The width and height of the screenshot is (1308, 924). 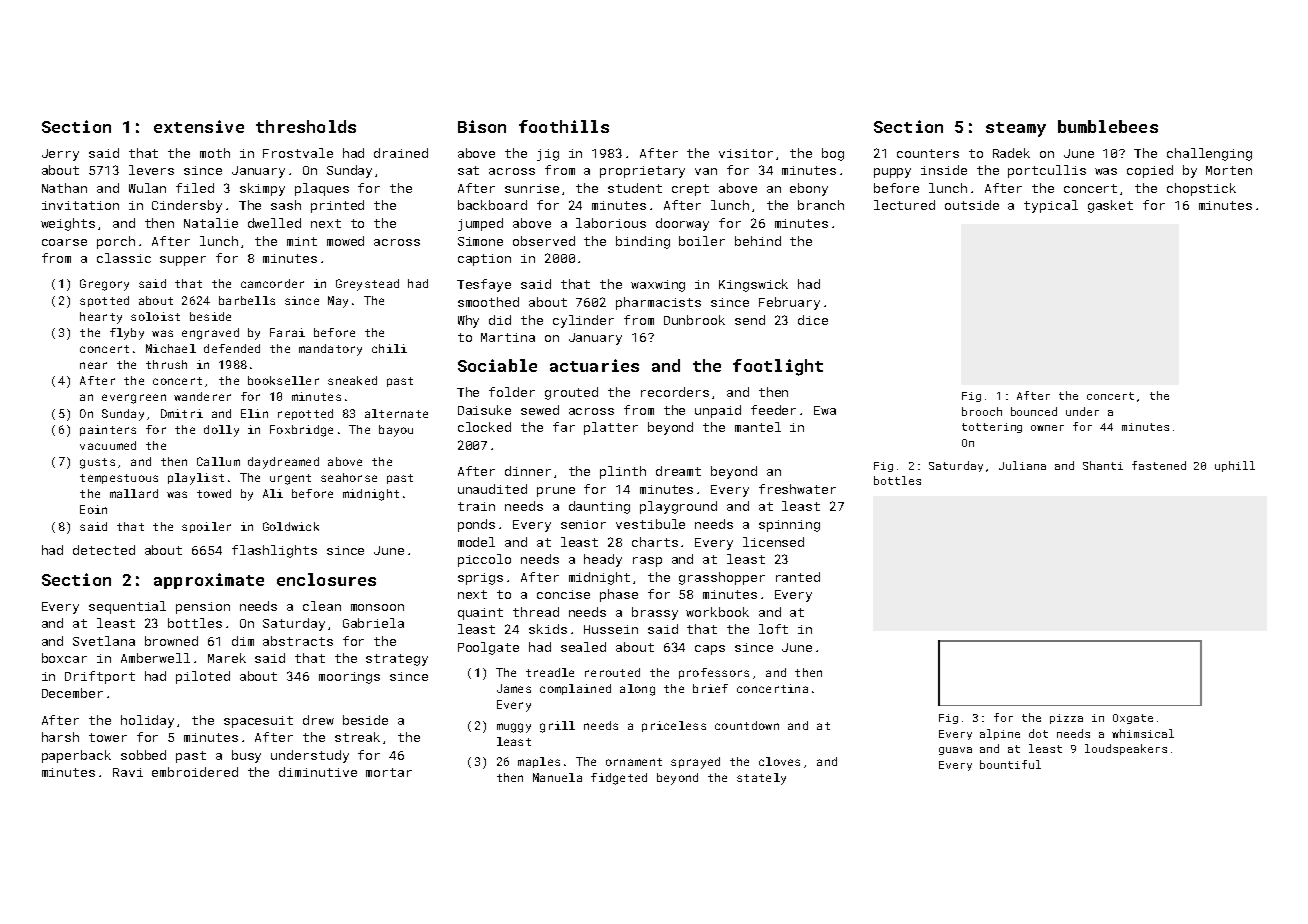 I want to click on hearty, so click(x=101, y=318).
